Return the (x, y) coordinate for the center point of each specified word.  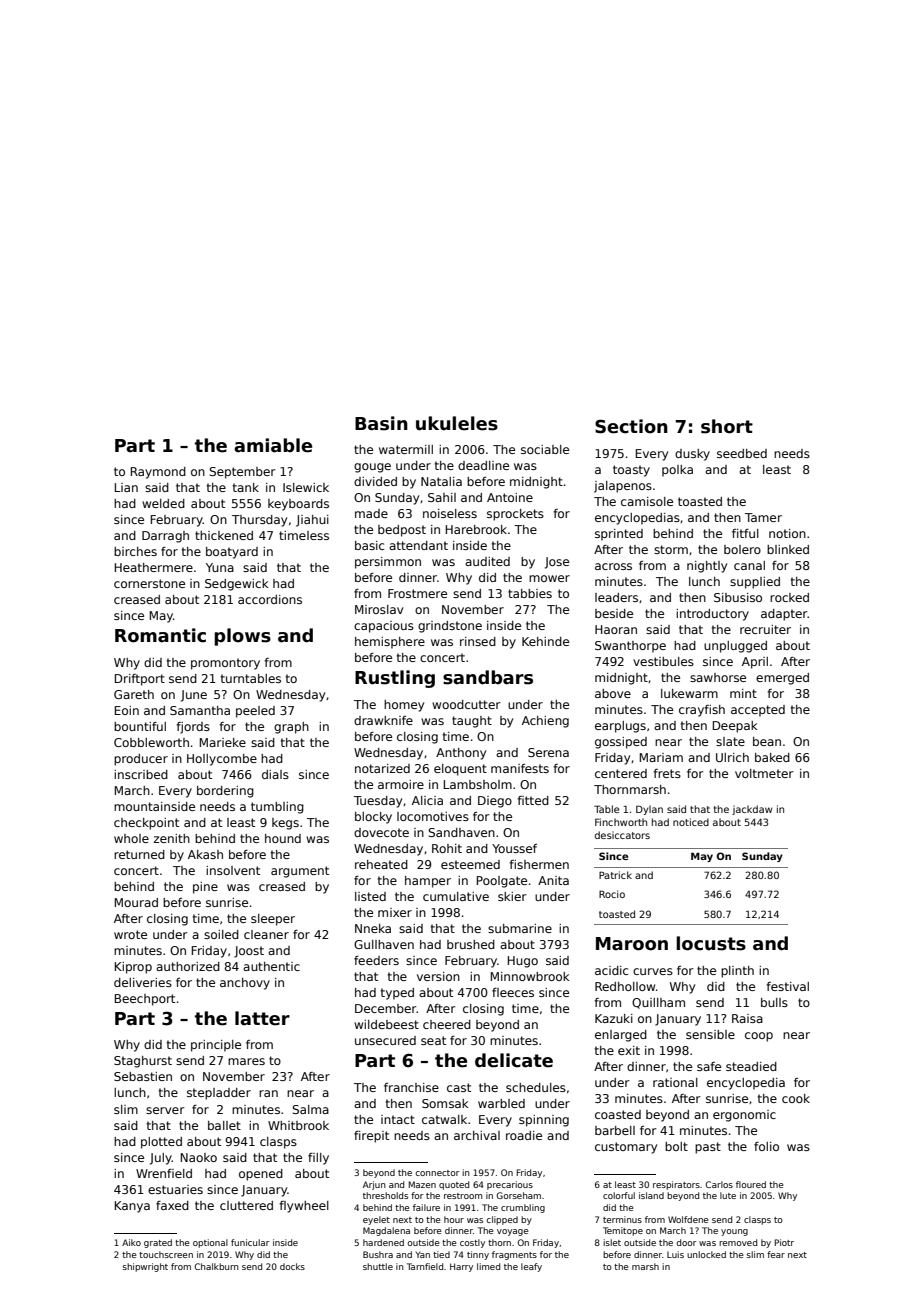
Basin (381, 423)
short (727, 426)
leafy (531, 1267)
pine (205, 888)
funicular (250, 1242)
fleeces (513, 992)
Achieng (545, 722)
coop (759, 1037)
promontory (225, 664)
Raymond (158, 473)
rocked (789, 597)
